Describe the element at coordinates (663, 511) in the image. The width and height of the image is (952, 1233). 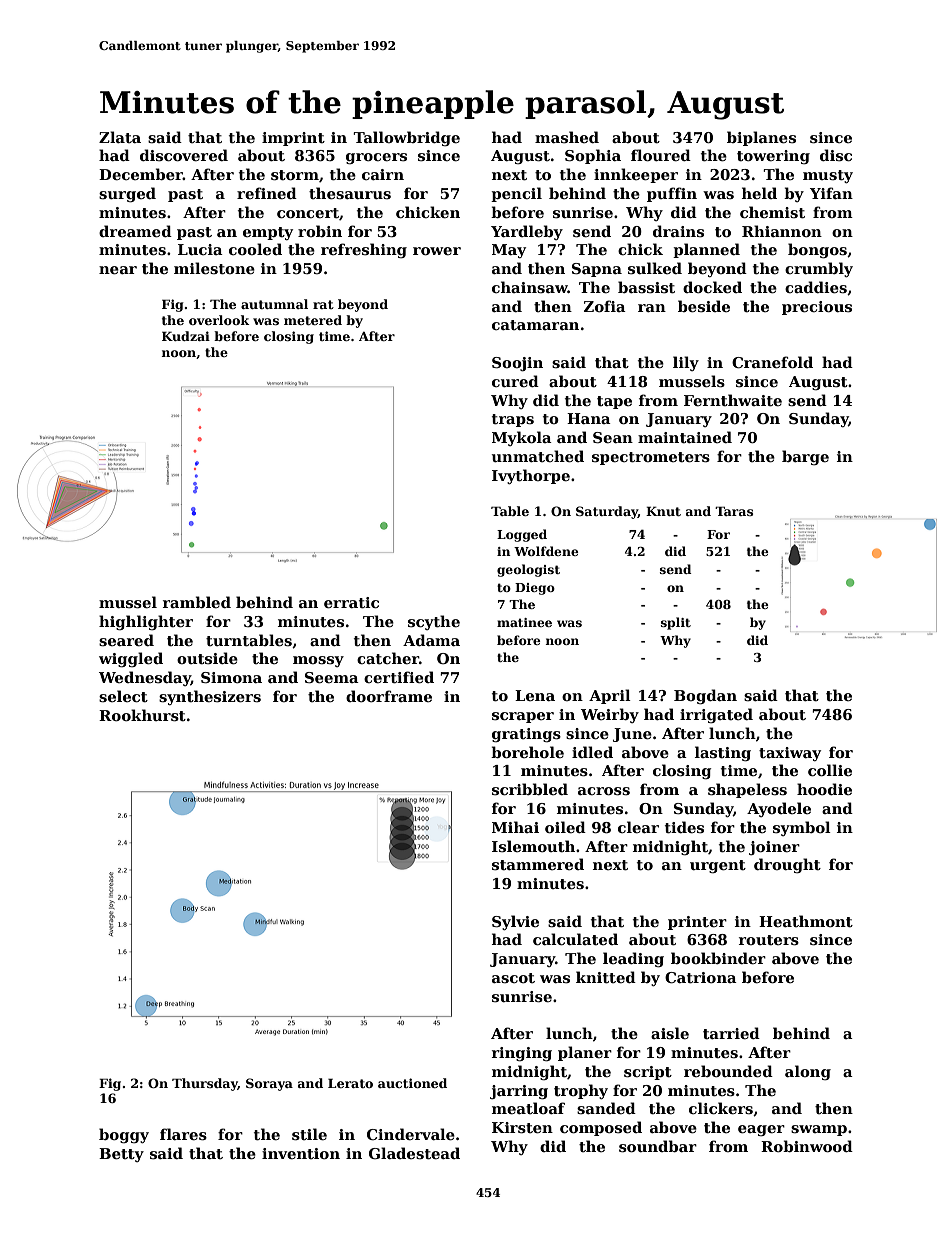
I see `Knut` at that location.
